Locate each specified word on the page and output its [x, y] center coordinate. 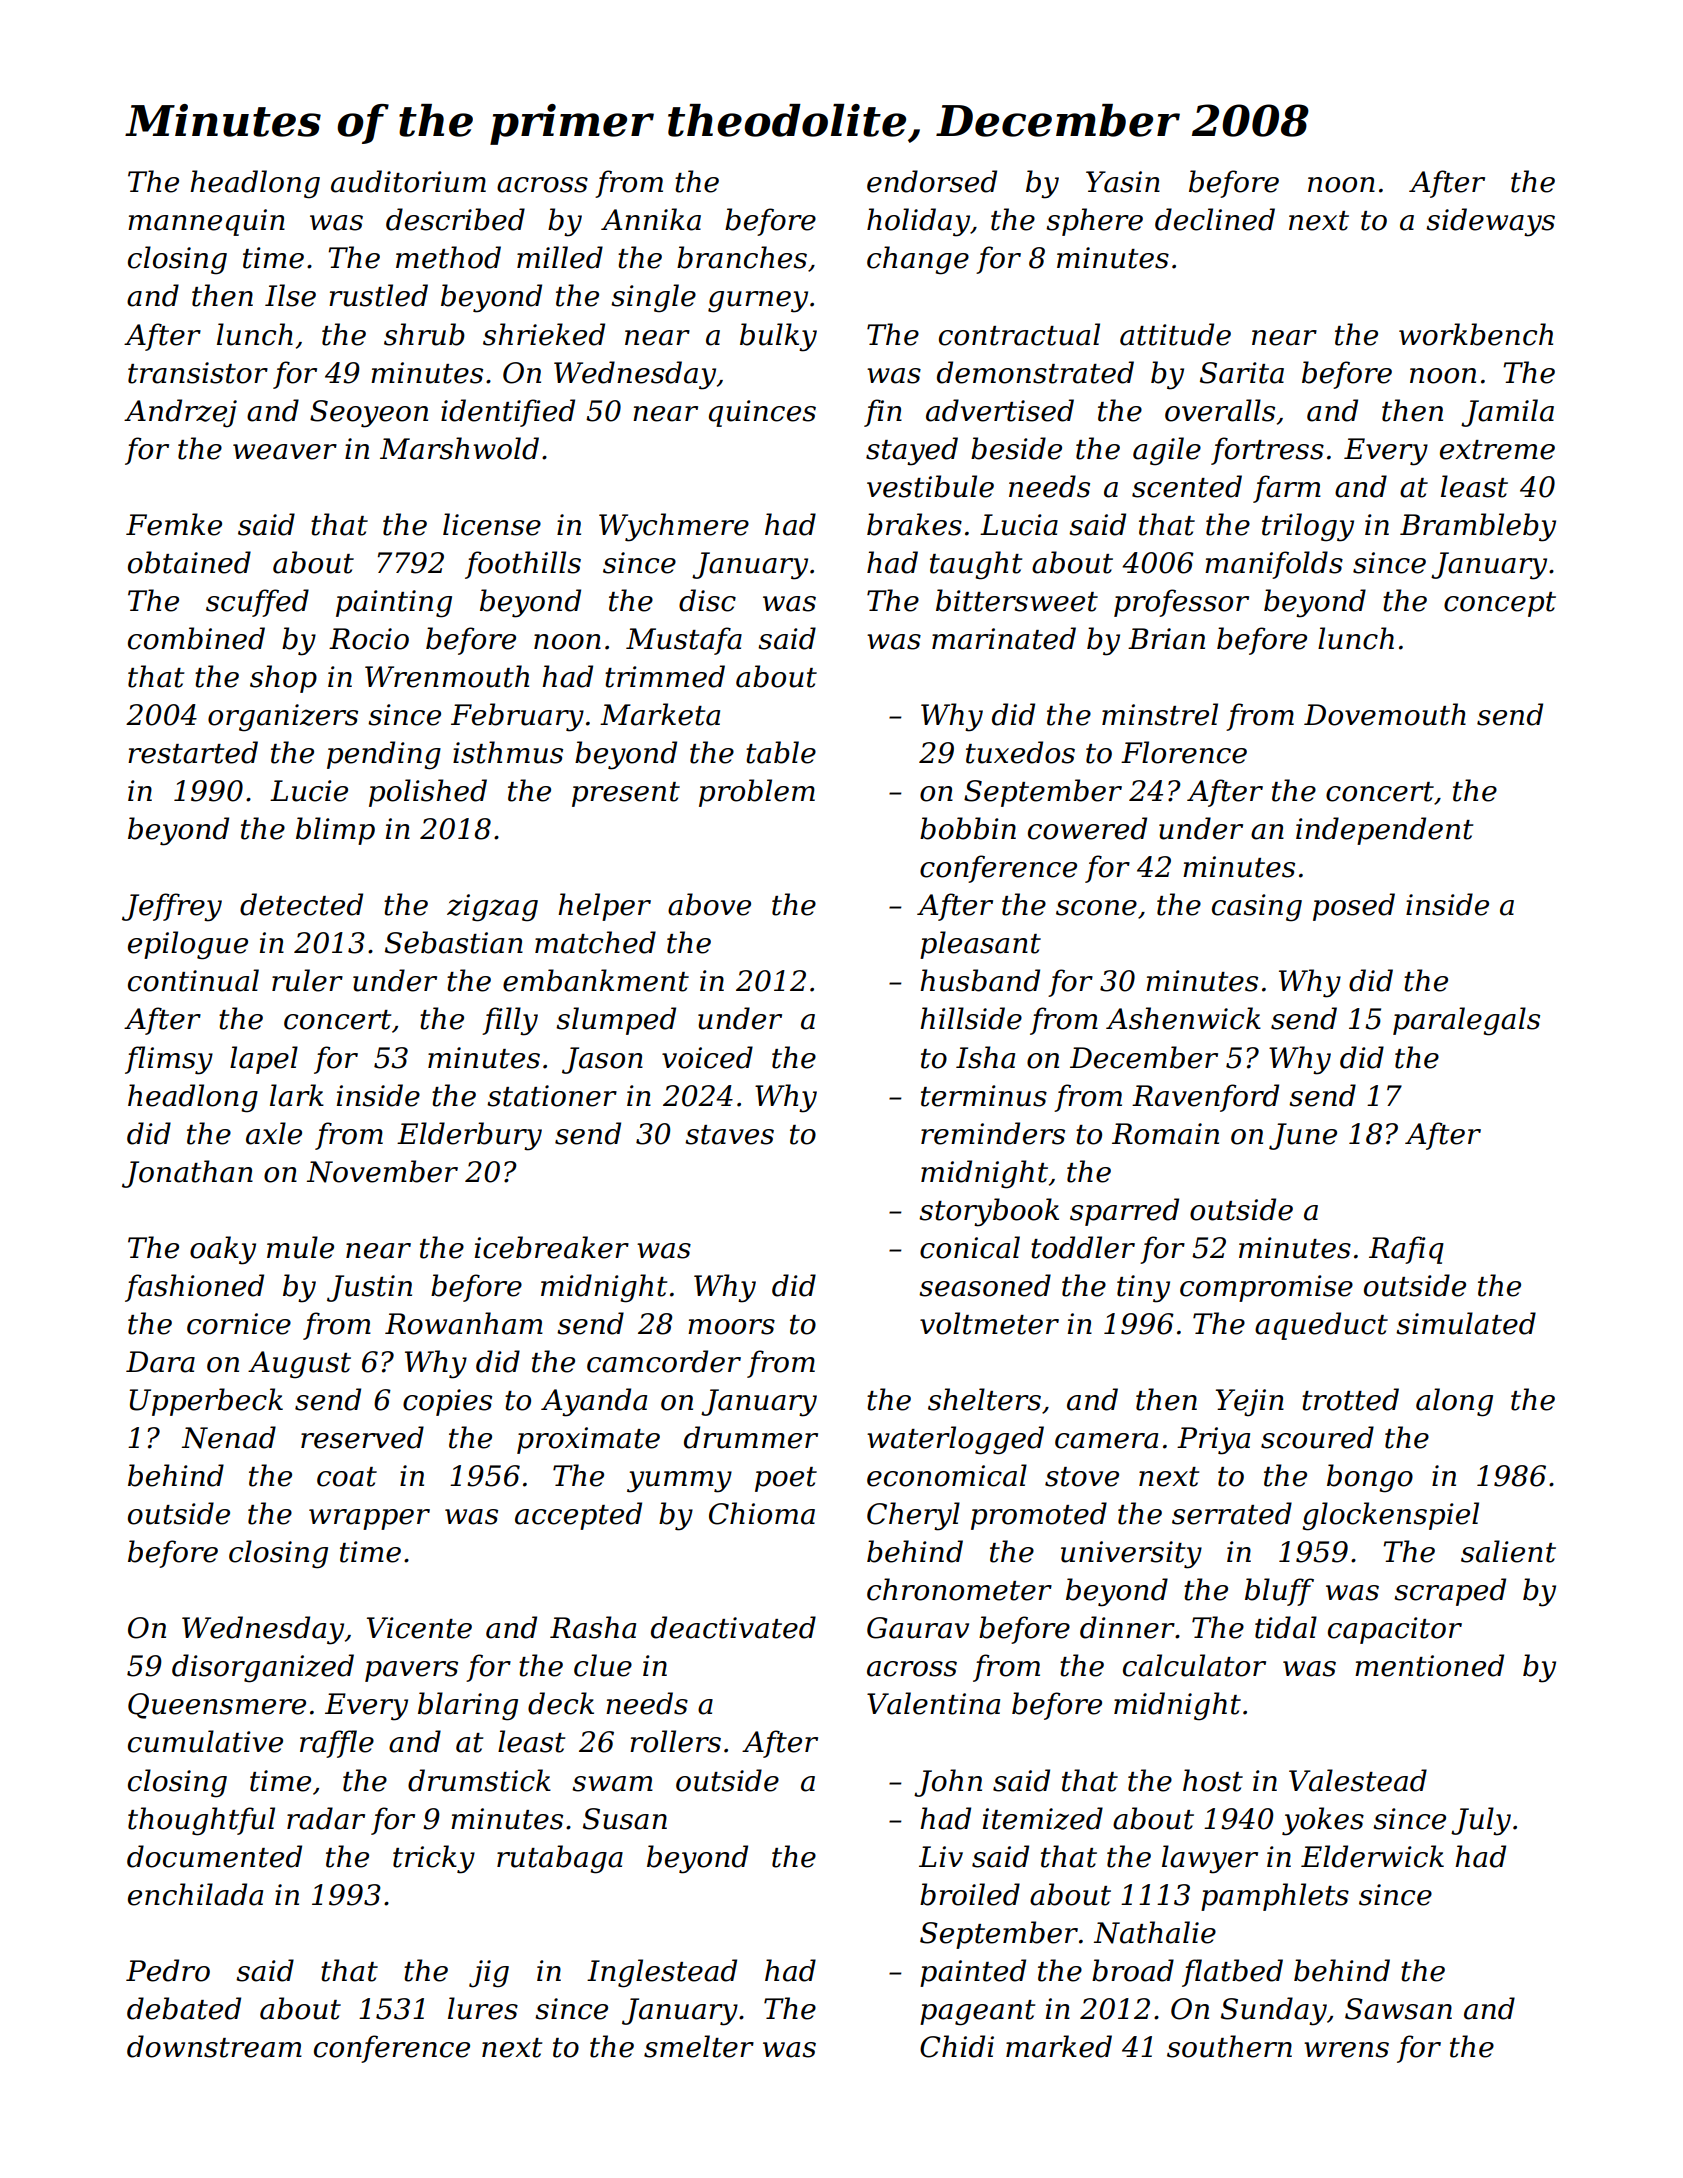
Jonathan [187, 1174]
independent [1384, 831]
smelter [699, 2046]
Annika [651, 219]
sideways [1490, 222]
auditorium [408, 181]
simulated [1466, 1323]
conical [970, 1247]
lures [483, 2008]
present [626, 794]
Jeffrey [172, 907]
